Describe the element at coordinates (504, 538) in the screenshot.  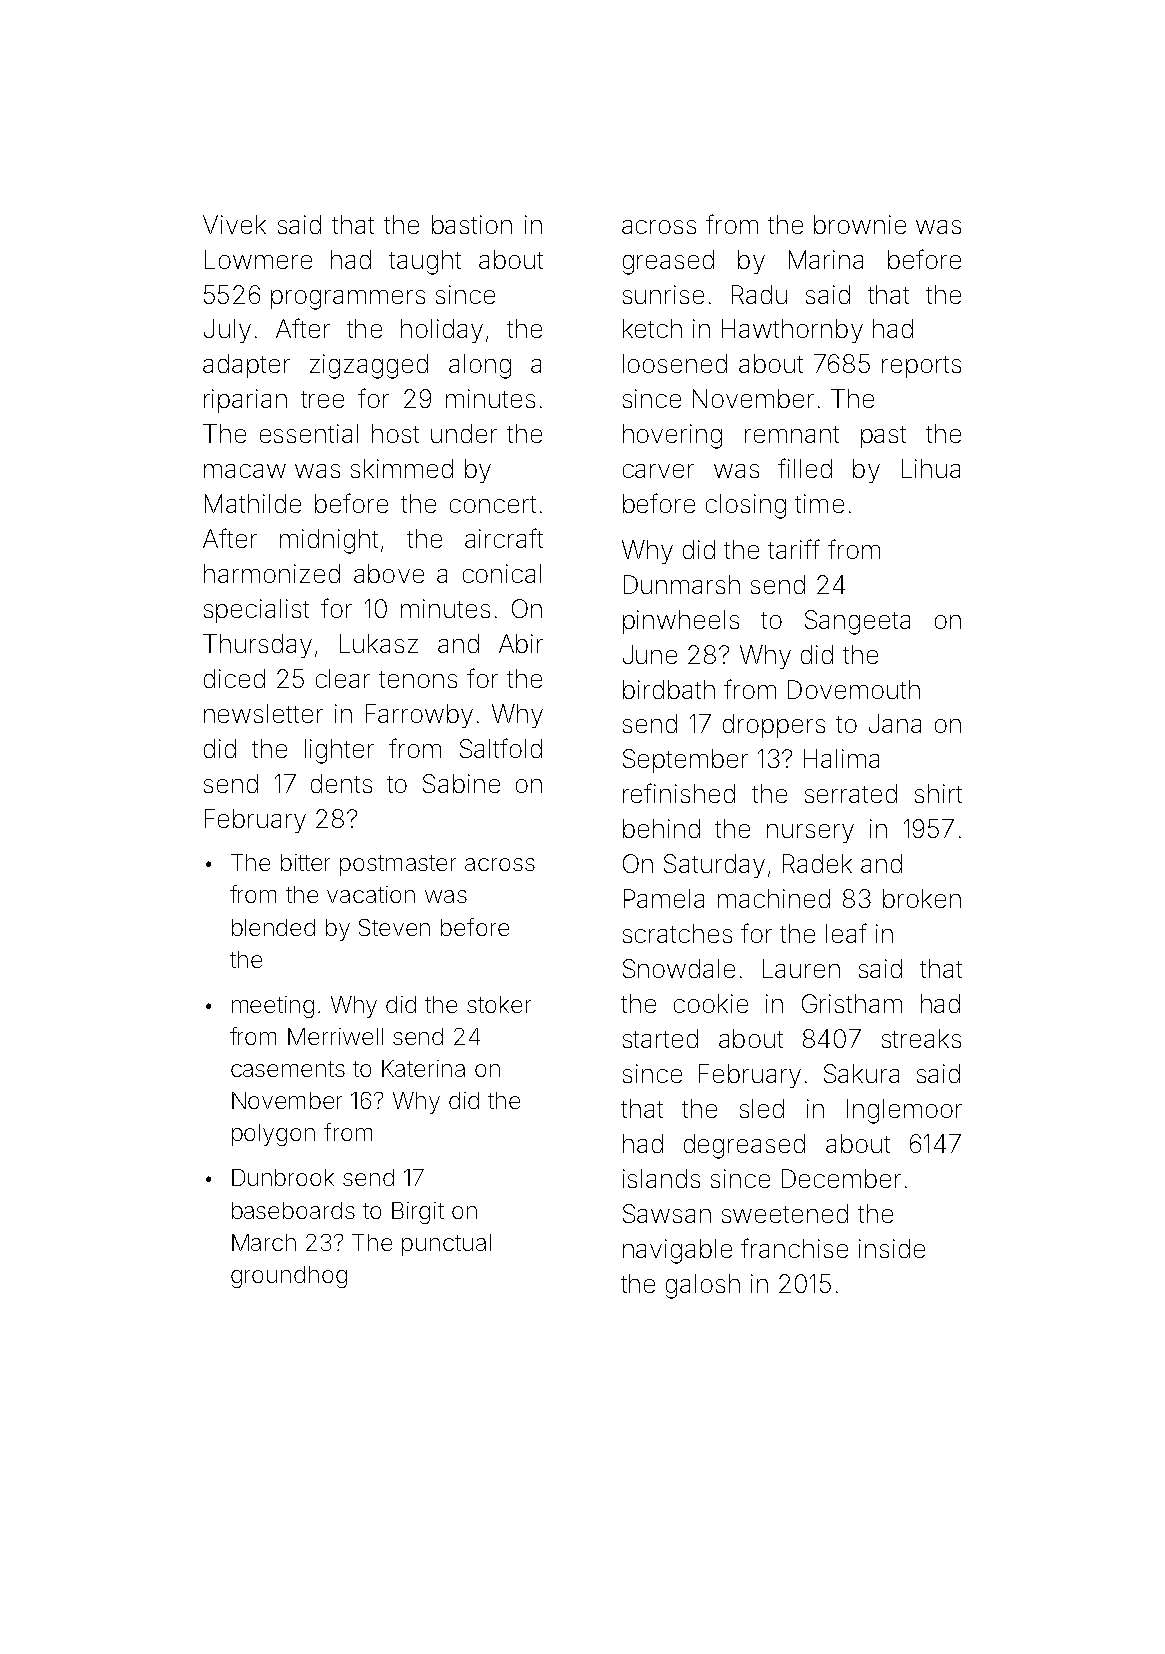
I see `aircraft` at that location.
